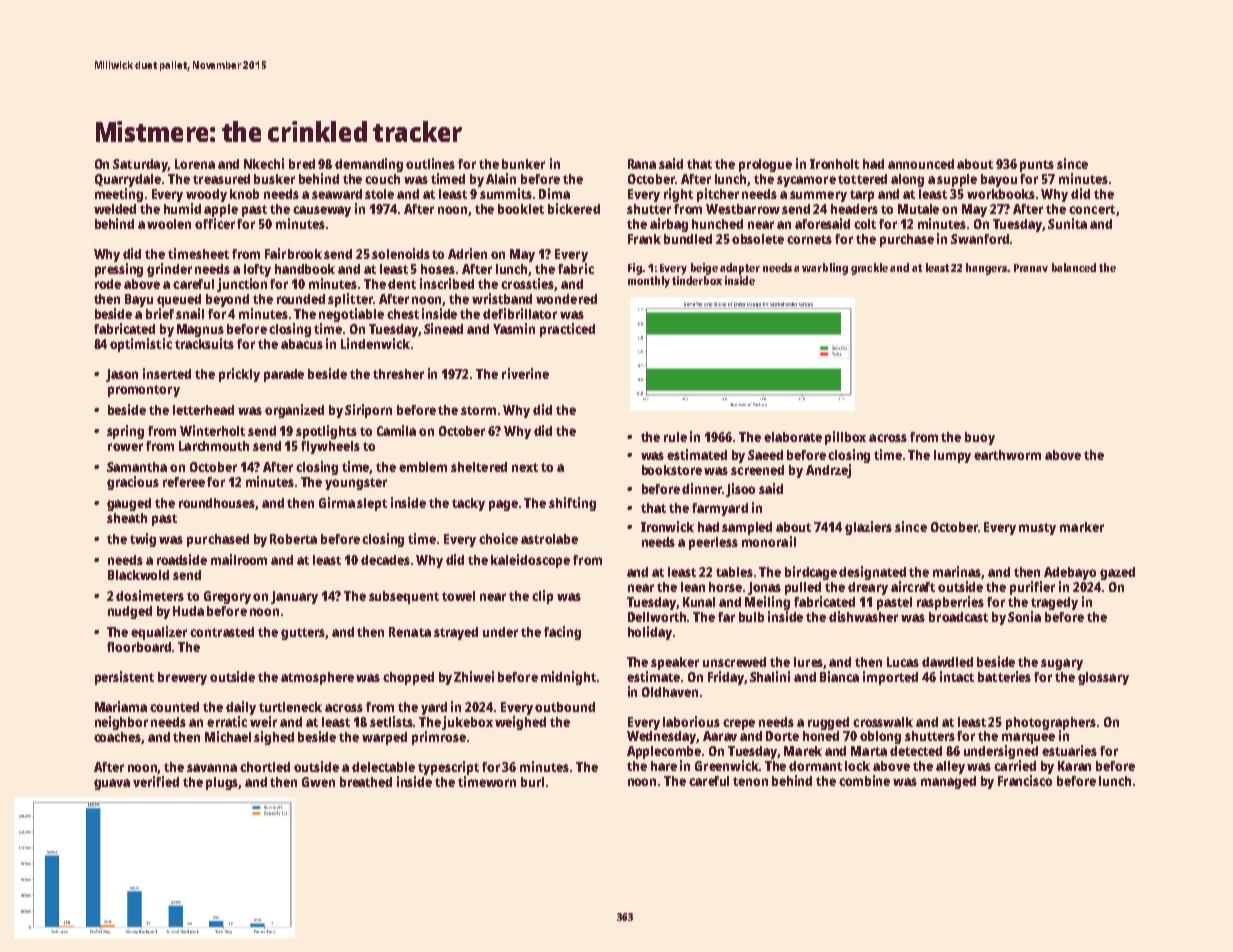  What do you see at coordinates (264, 163) in the screenshot?
I see `Nkechi` at bounding box center [264, 163].
